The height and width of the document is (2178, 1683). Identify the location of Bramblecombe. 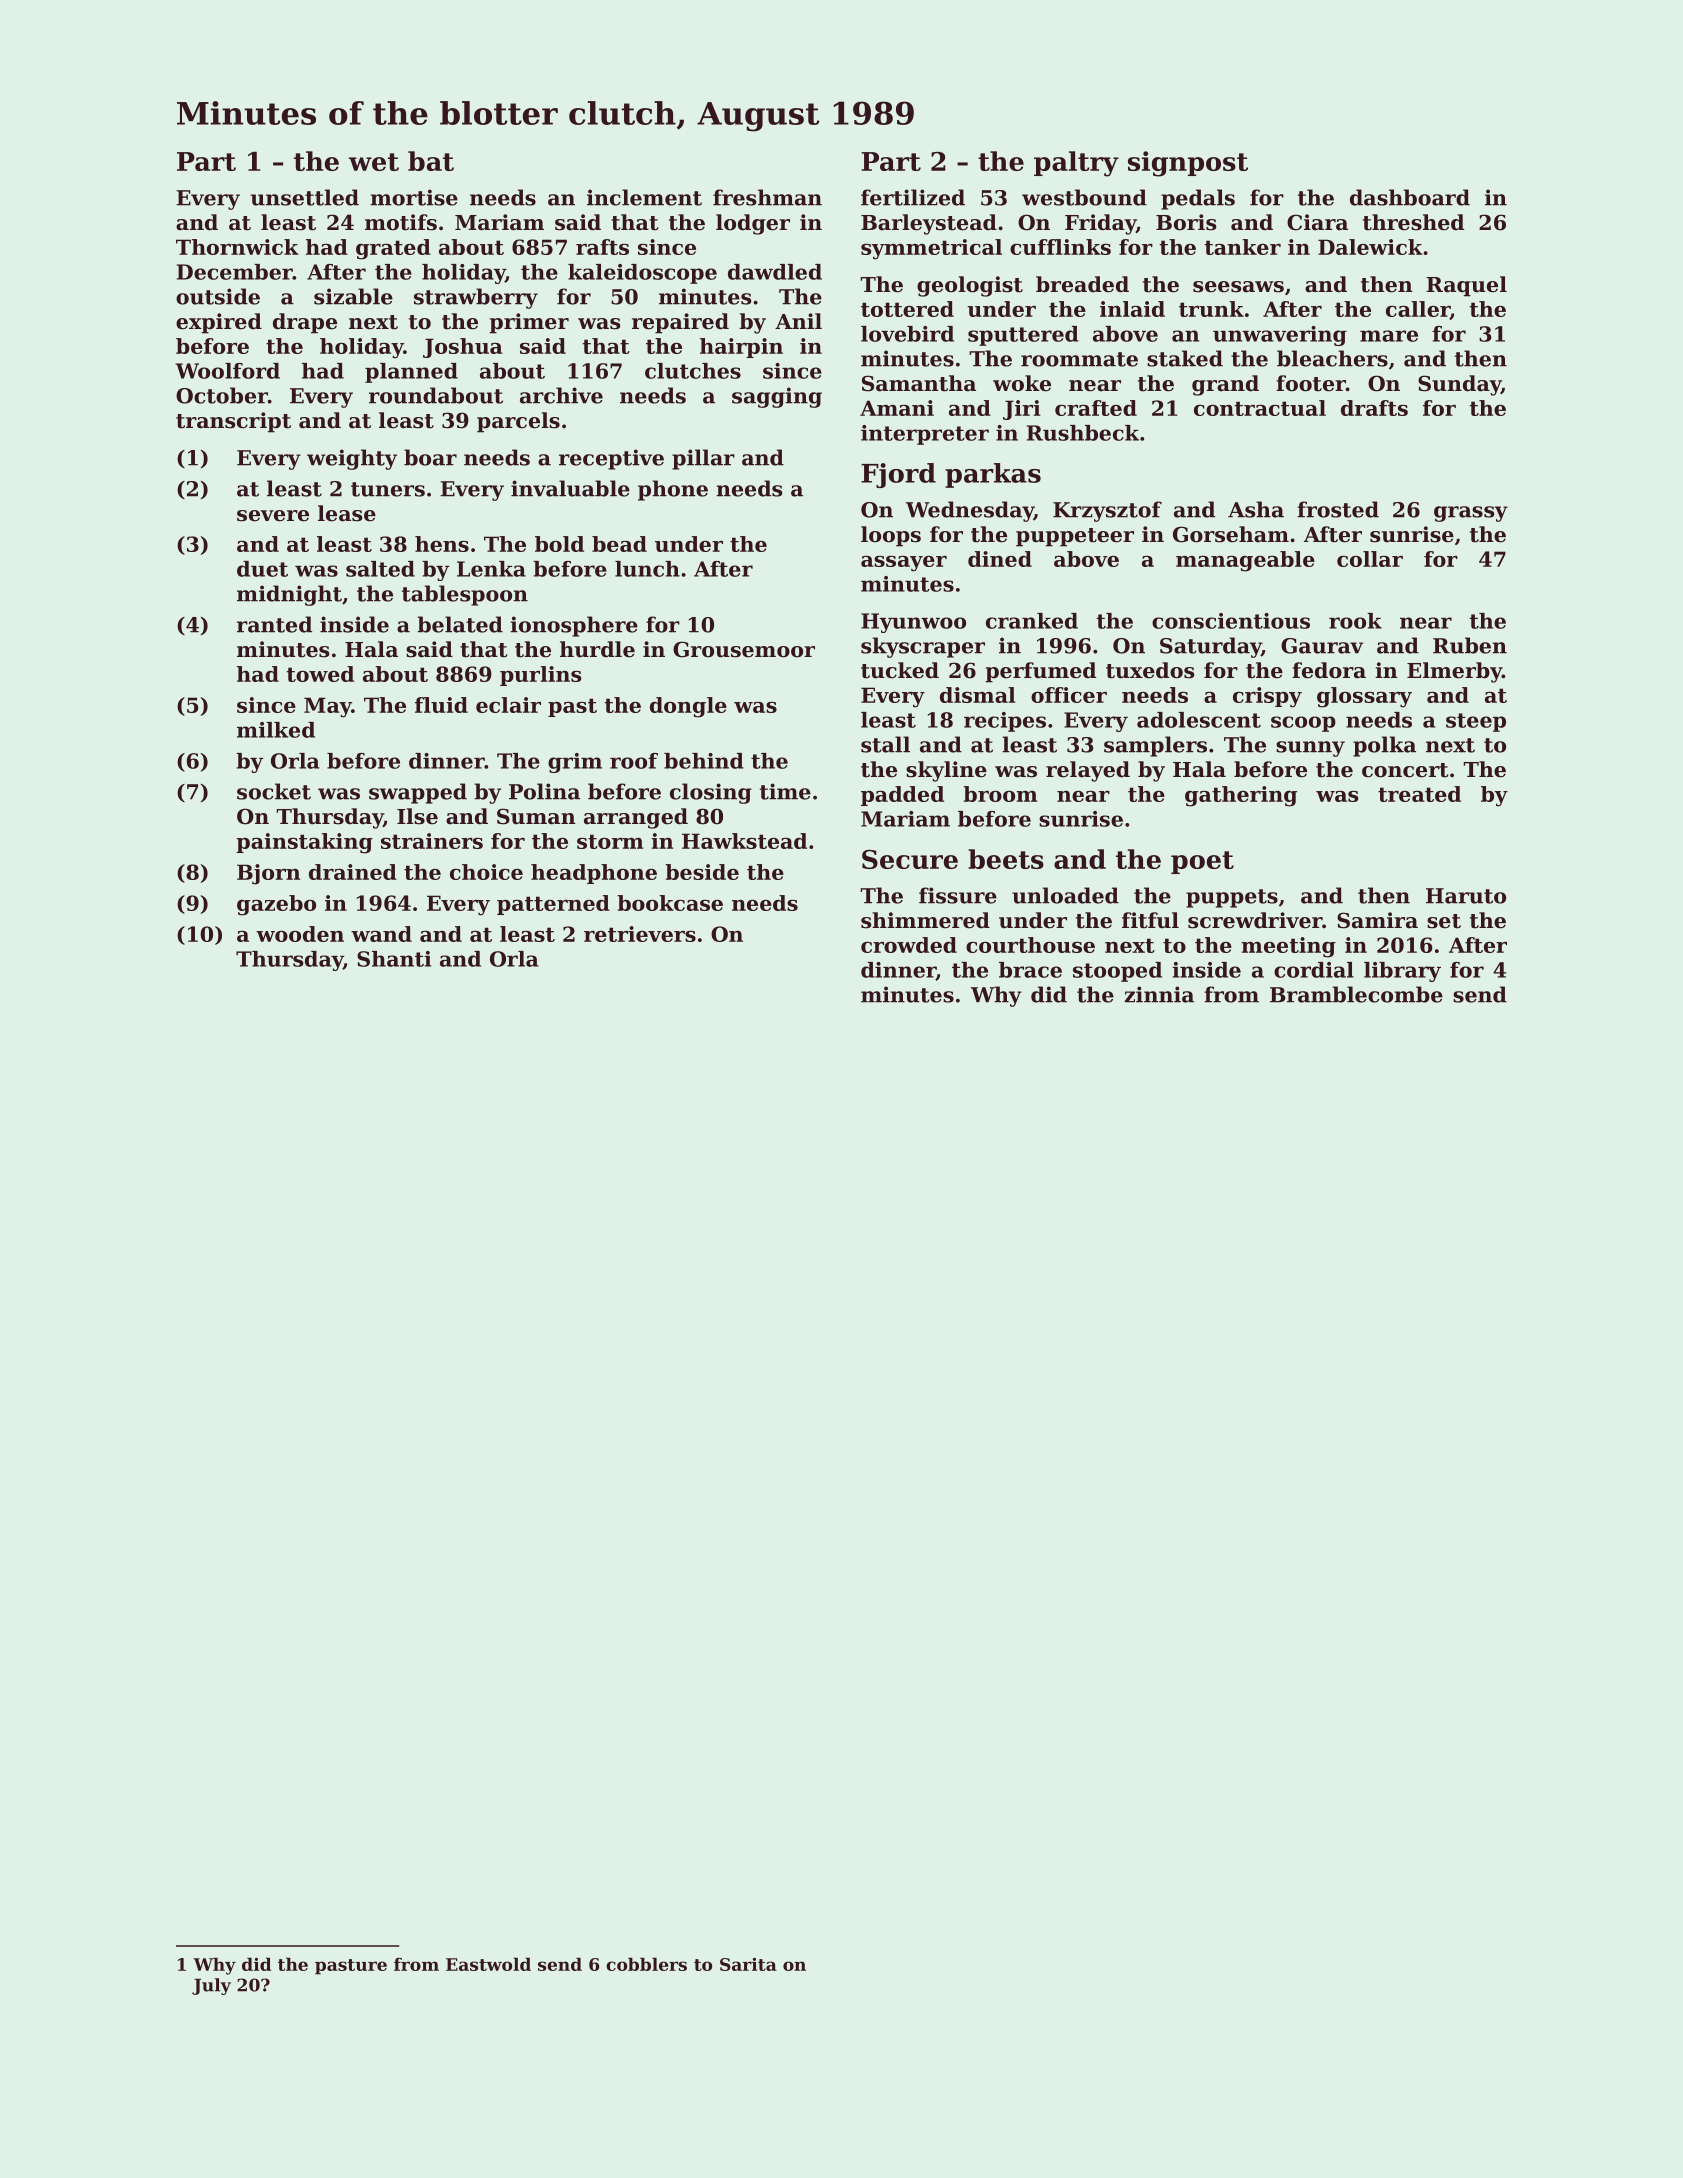
(1356, 994).
